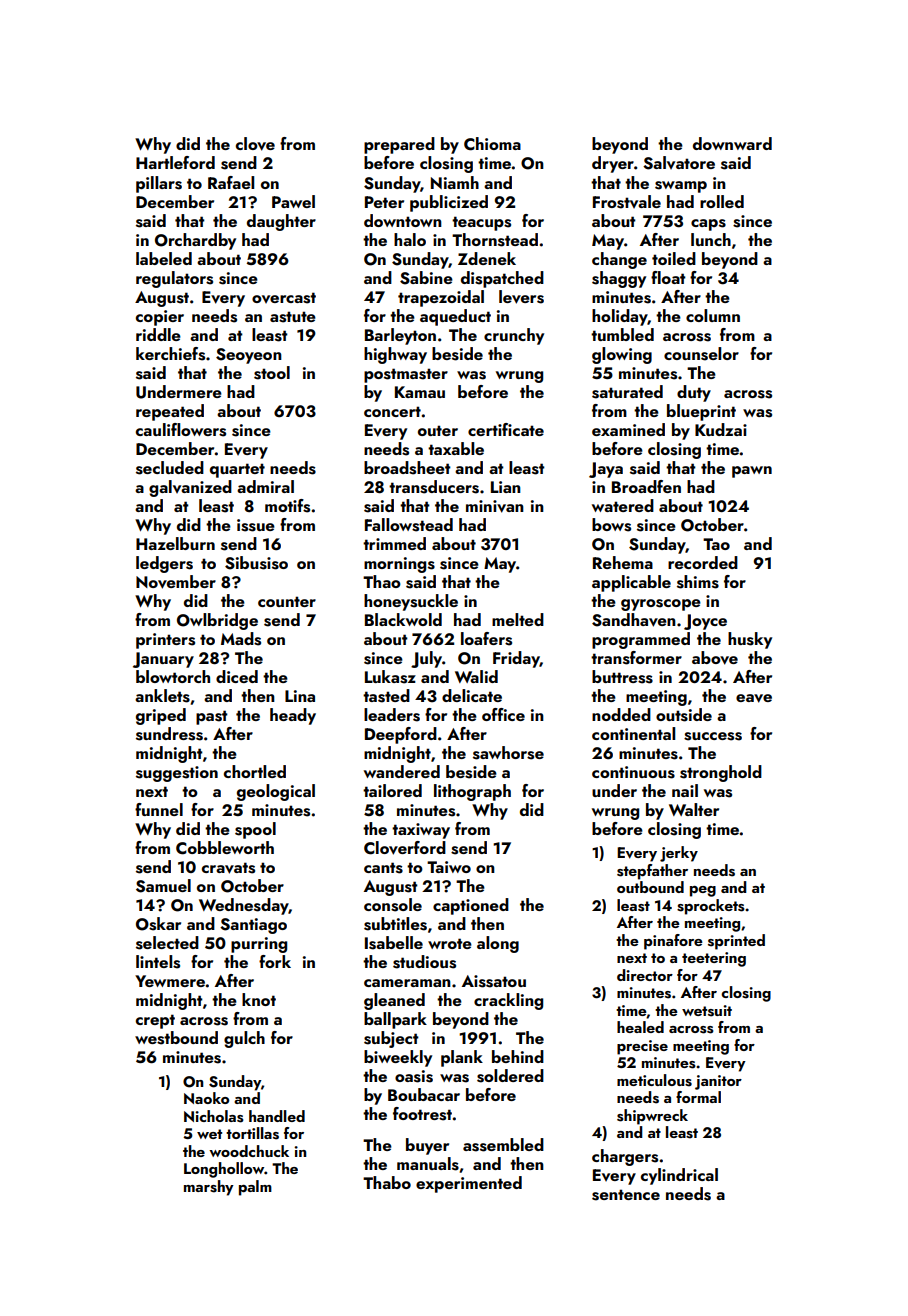  I want to click on labeled, so click(164, 258).
